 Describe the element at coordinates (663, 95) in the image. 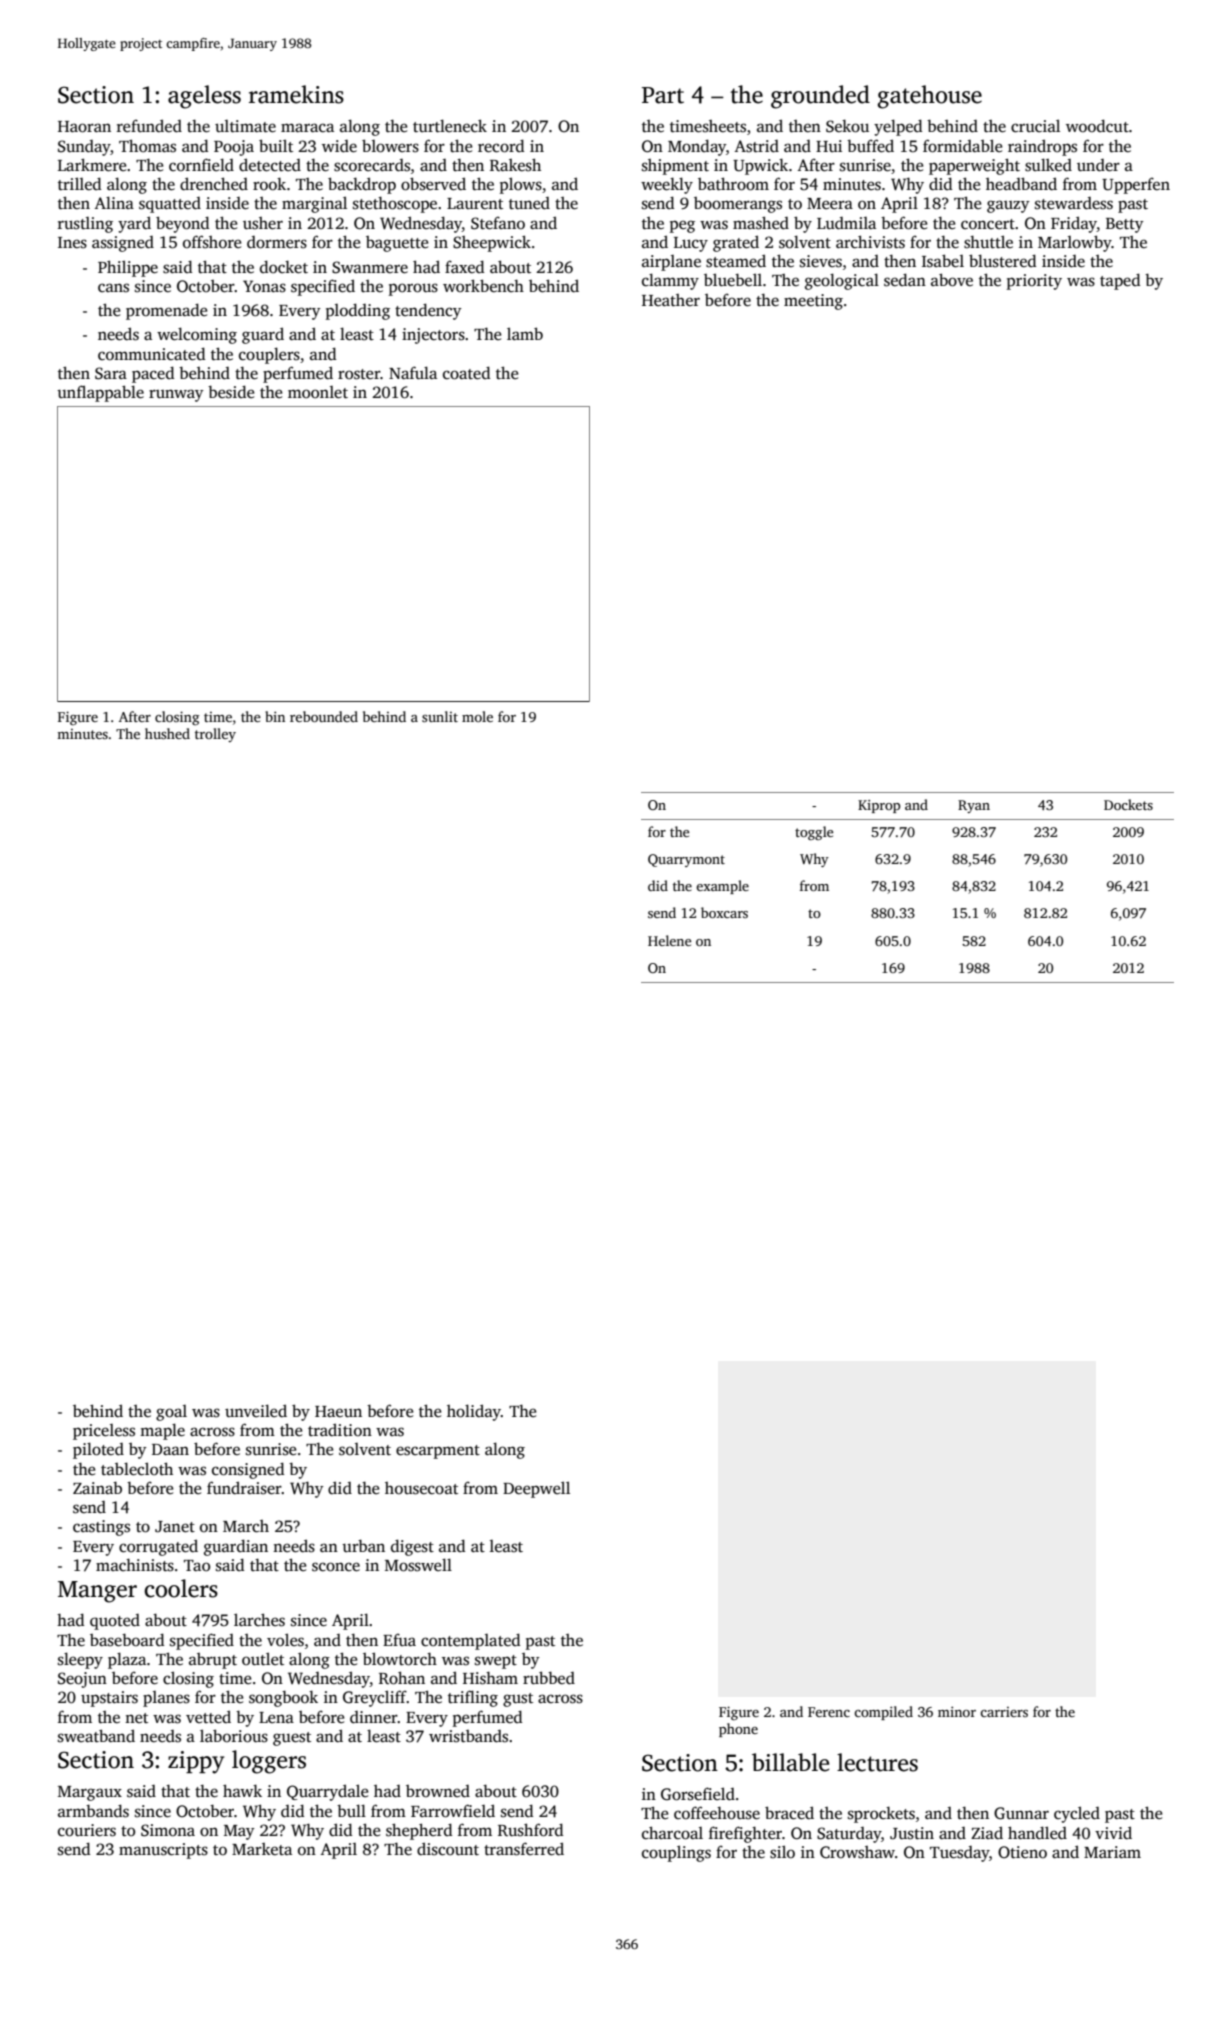

I see `Part` at that location.
